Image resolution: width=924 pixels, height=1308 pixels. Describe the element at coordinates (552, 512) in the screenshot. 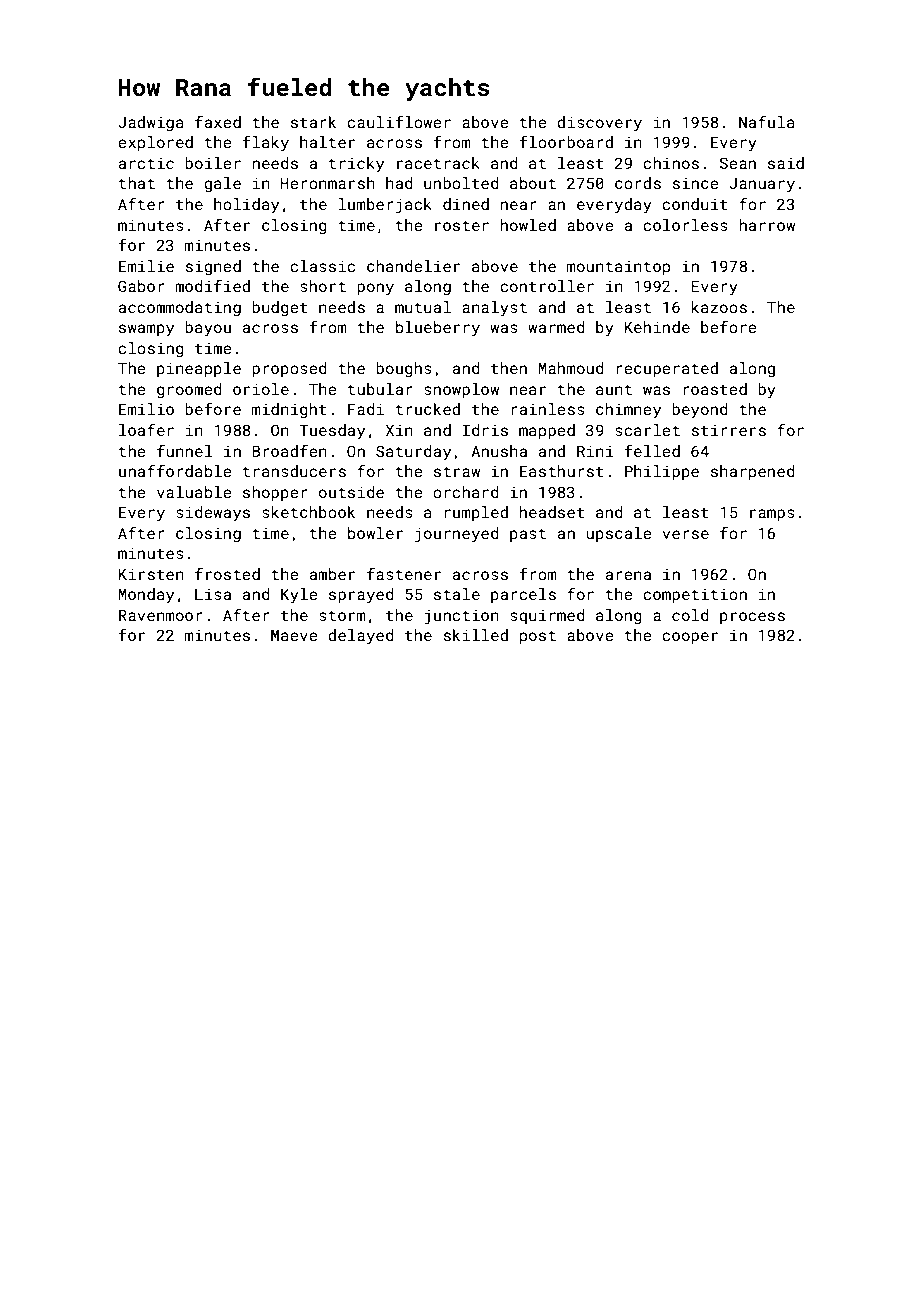

I see `headset` at that location.
